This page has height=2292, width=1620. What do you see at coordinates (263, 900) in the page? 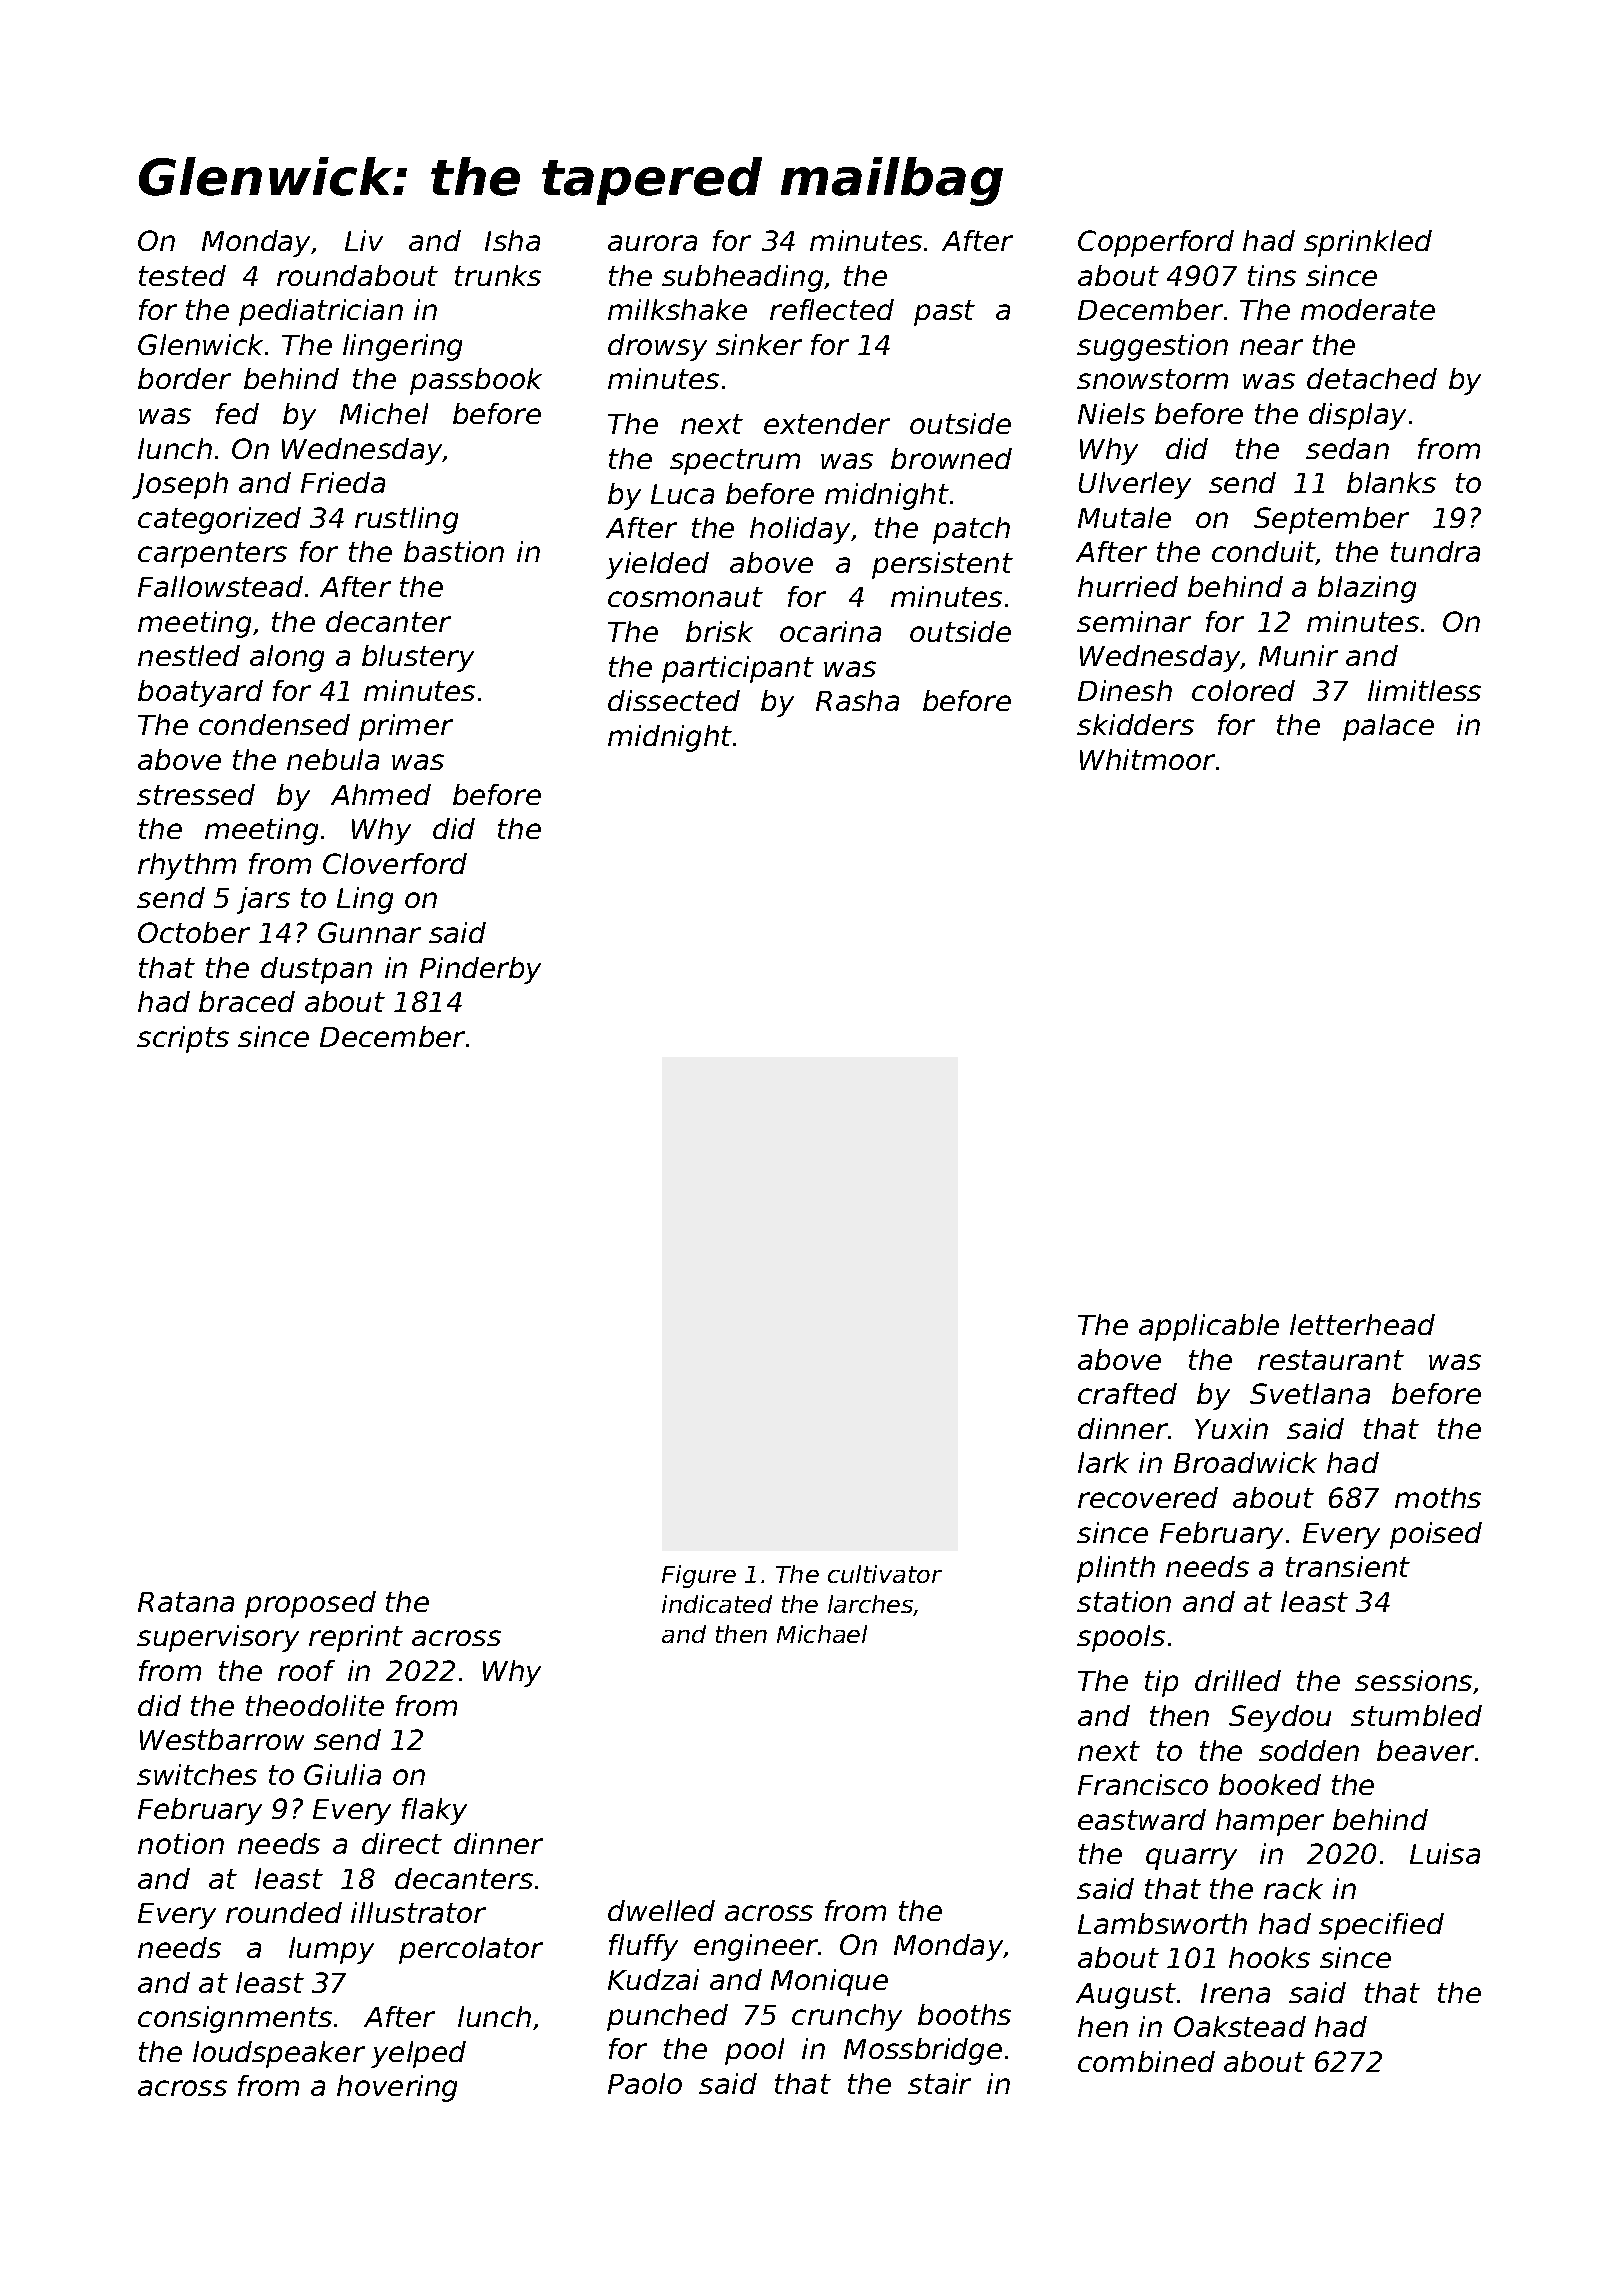
I see `jars` at bounding box center [263, 900].
